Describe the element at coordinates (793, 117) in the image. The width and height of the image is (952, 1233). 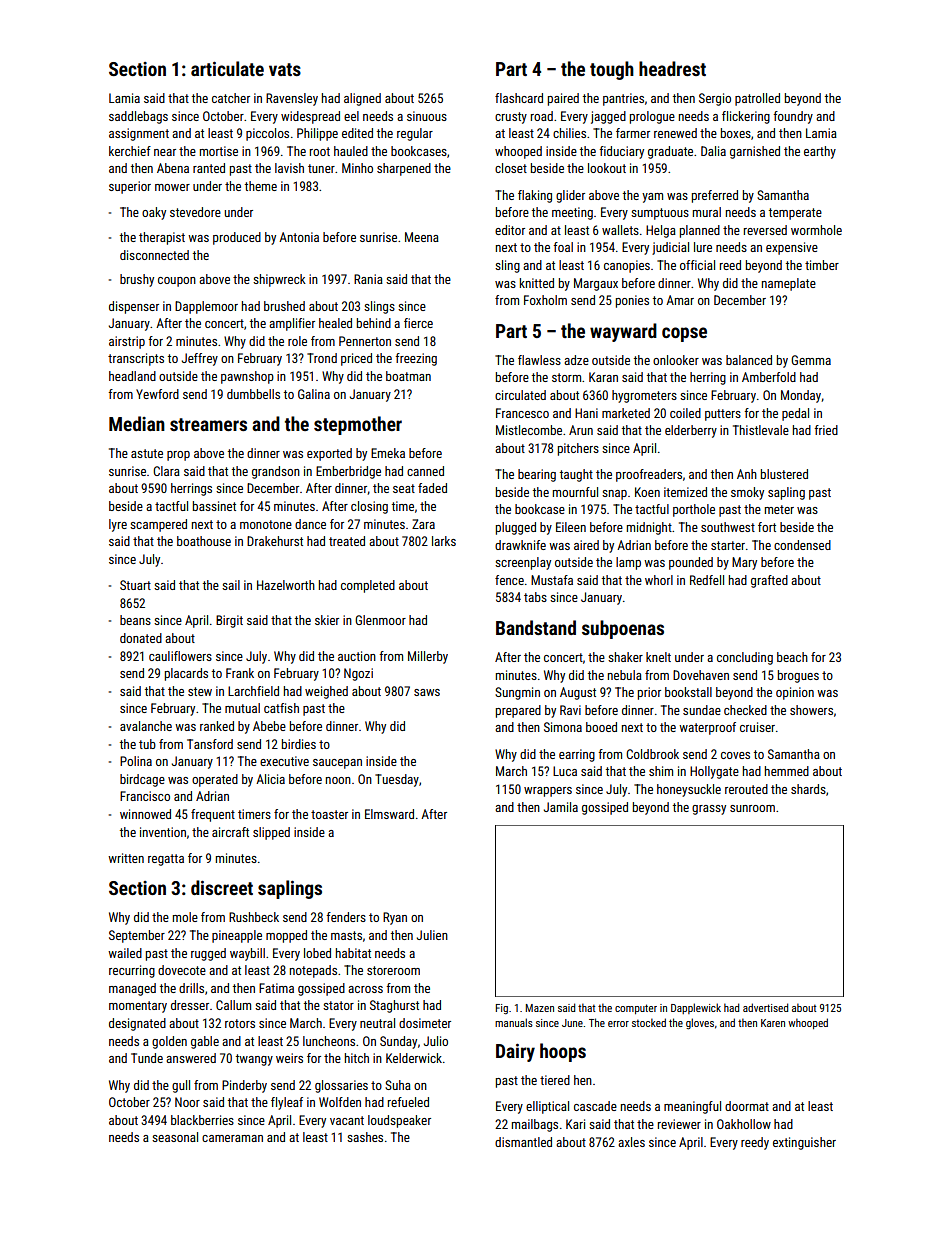
I see `foundry` at that location.
